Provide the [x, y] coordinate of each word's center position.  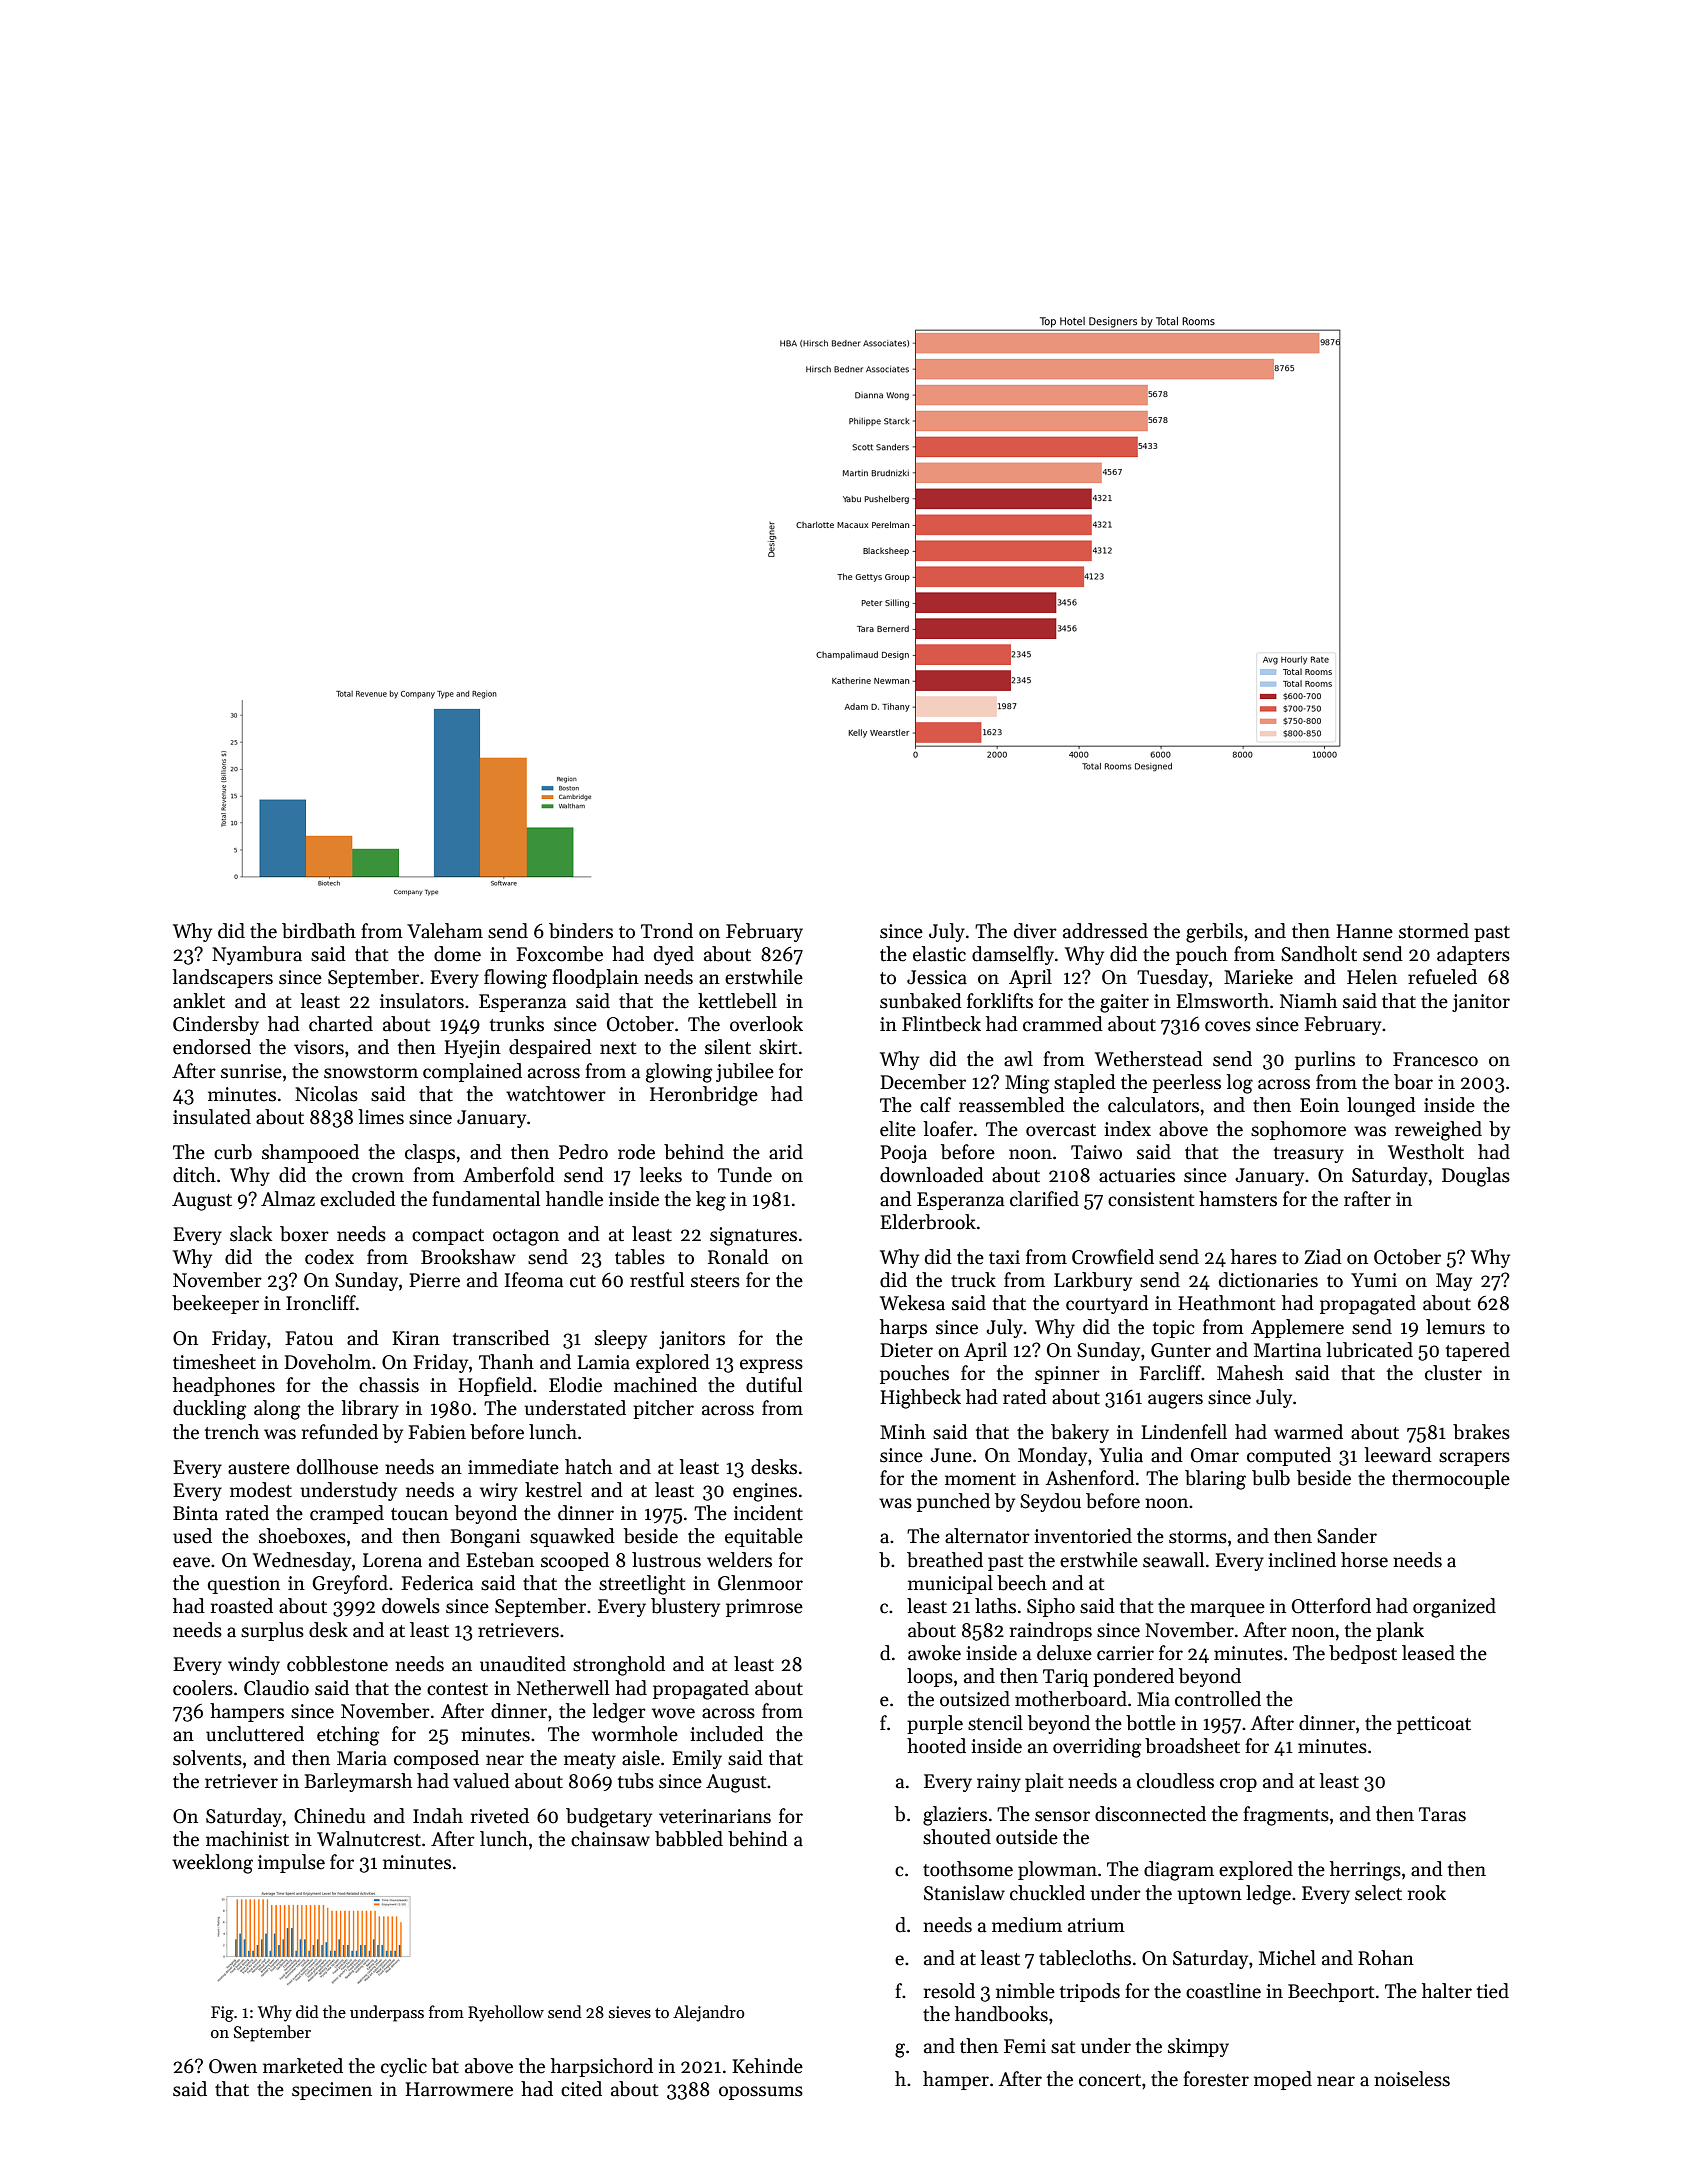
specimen [332, 2091]
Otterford [1331, 1606]
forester [1216, 2079]
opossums [761, 2093]
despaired [550, 1048]
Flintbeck [941, 1024]
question [244, 1585]
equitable [764, 1537]
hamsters [1238, 1199]
